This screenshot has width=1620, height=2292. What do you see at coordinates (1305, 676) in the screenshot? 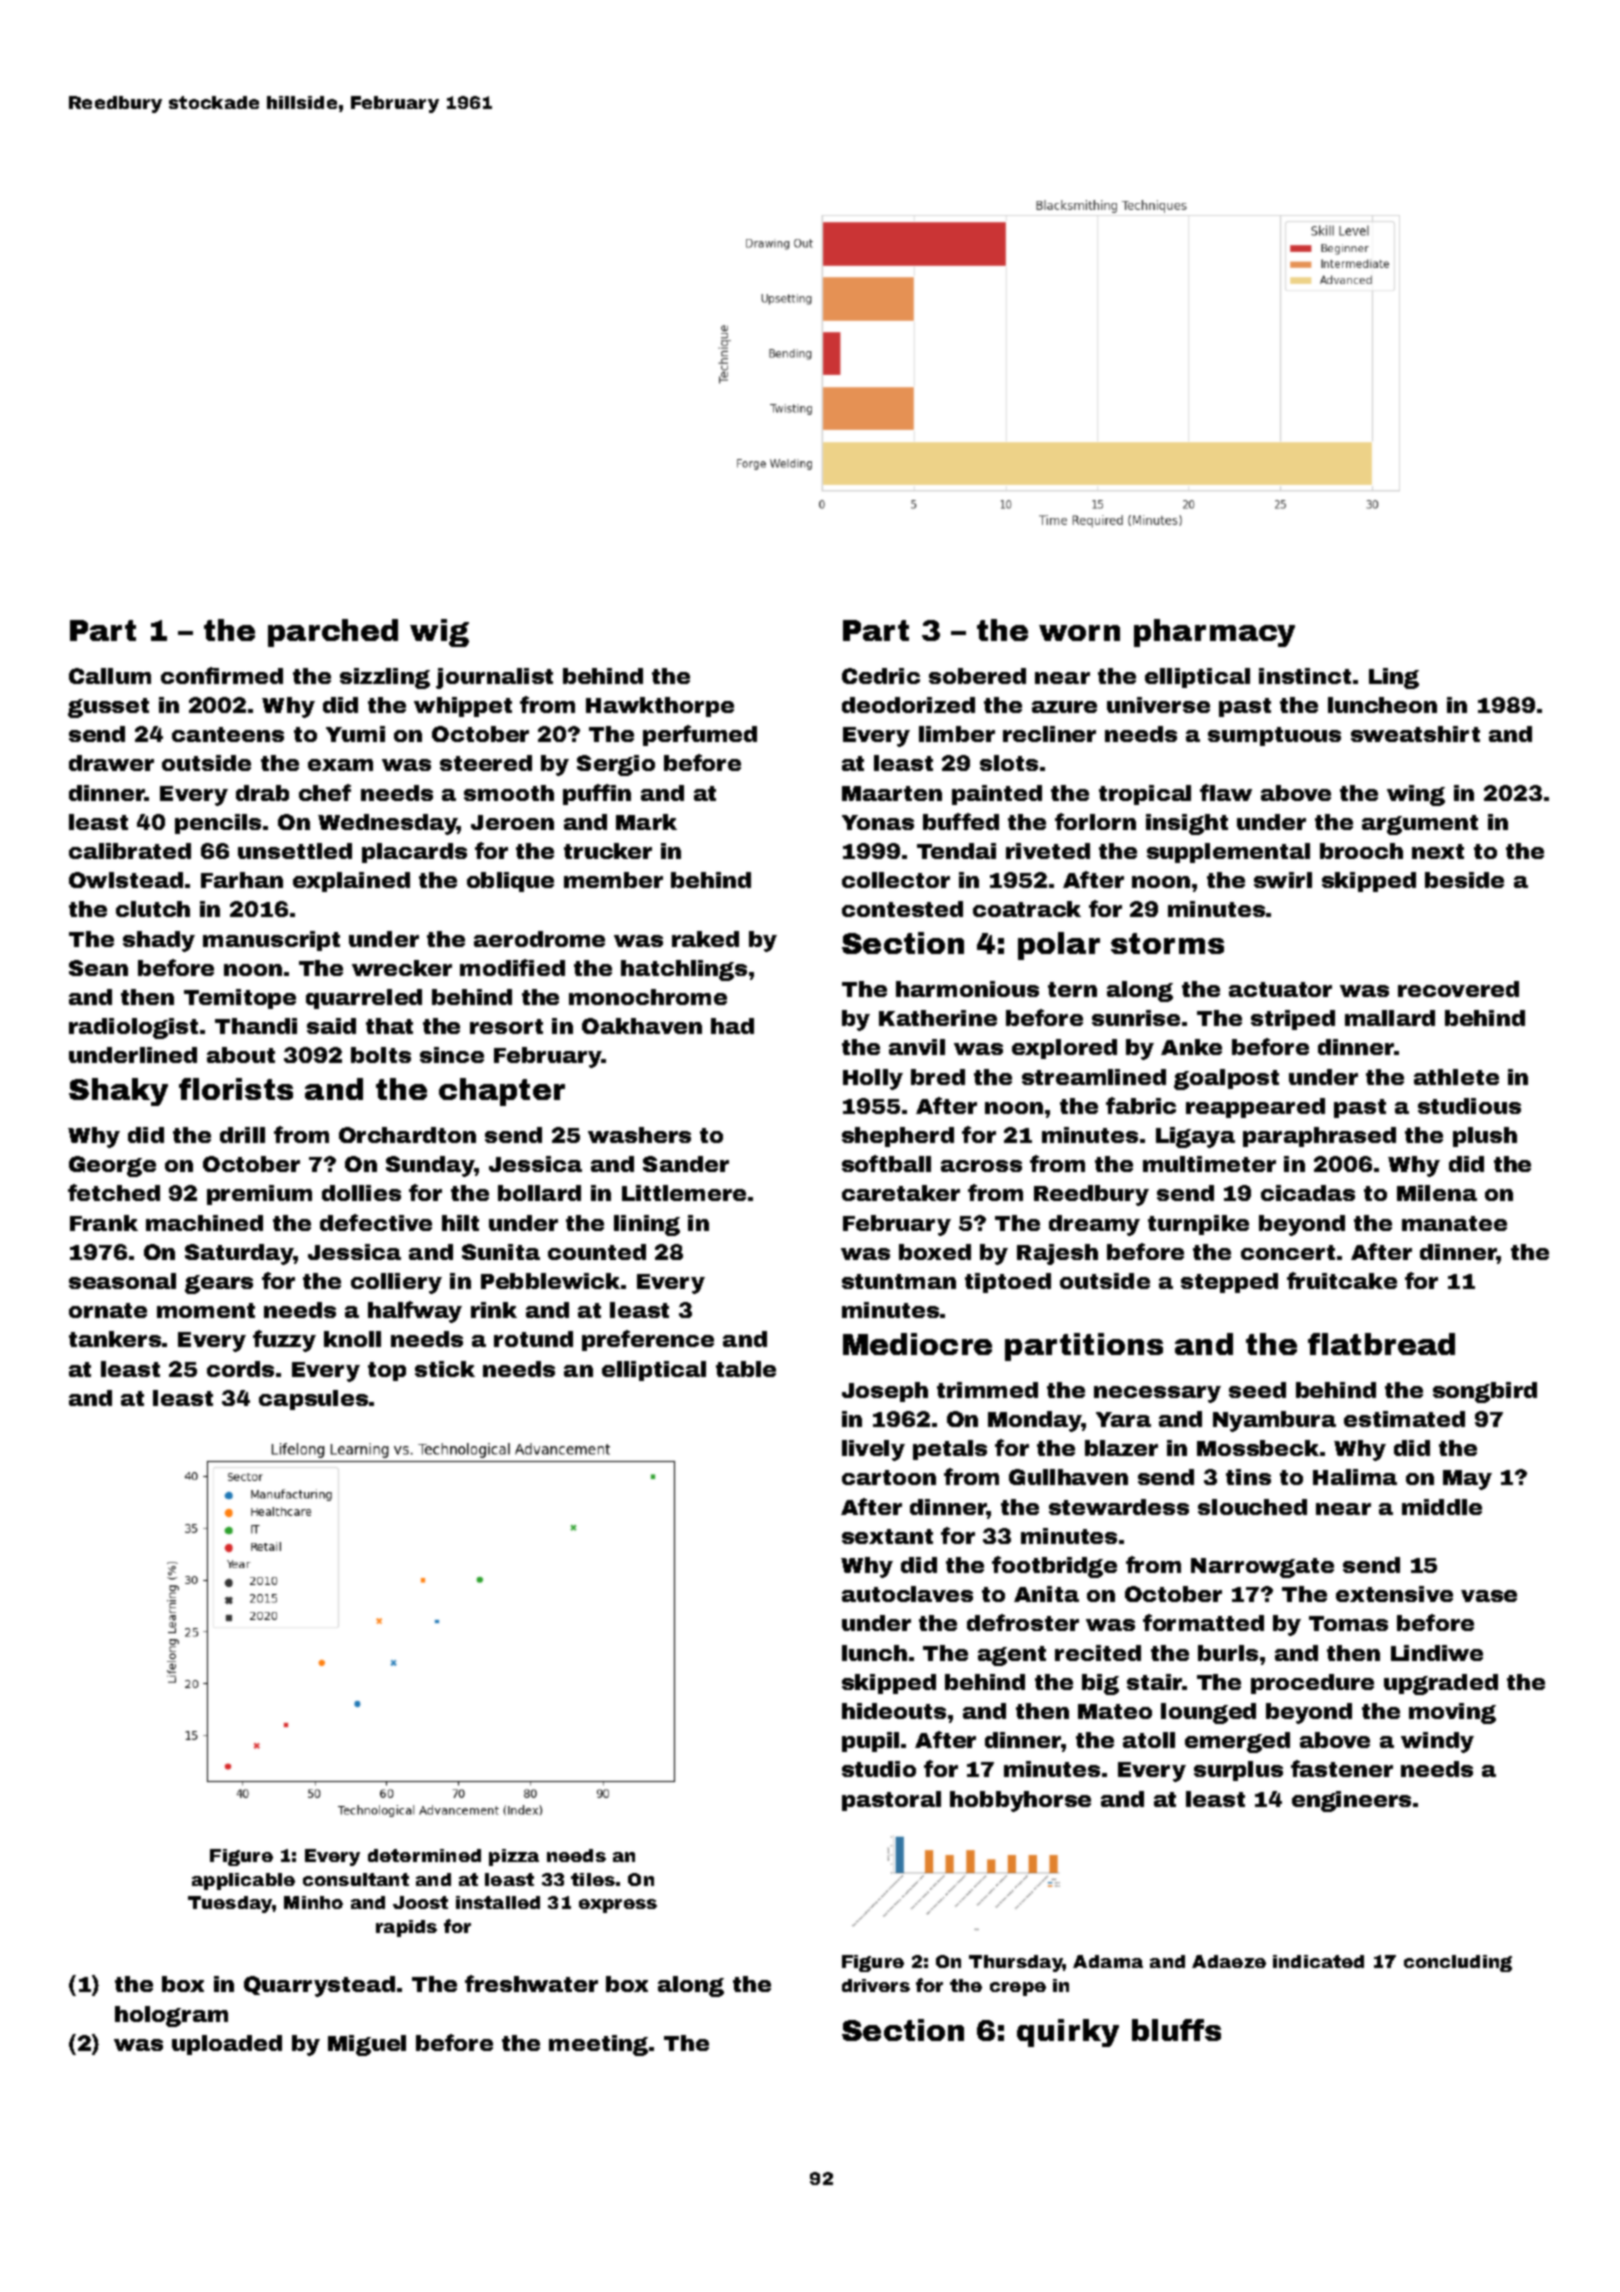
I see `instinct` at bounding box center [1305, 676].
